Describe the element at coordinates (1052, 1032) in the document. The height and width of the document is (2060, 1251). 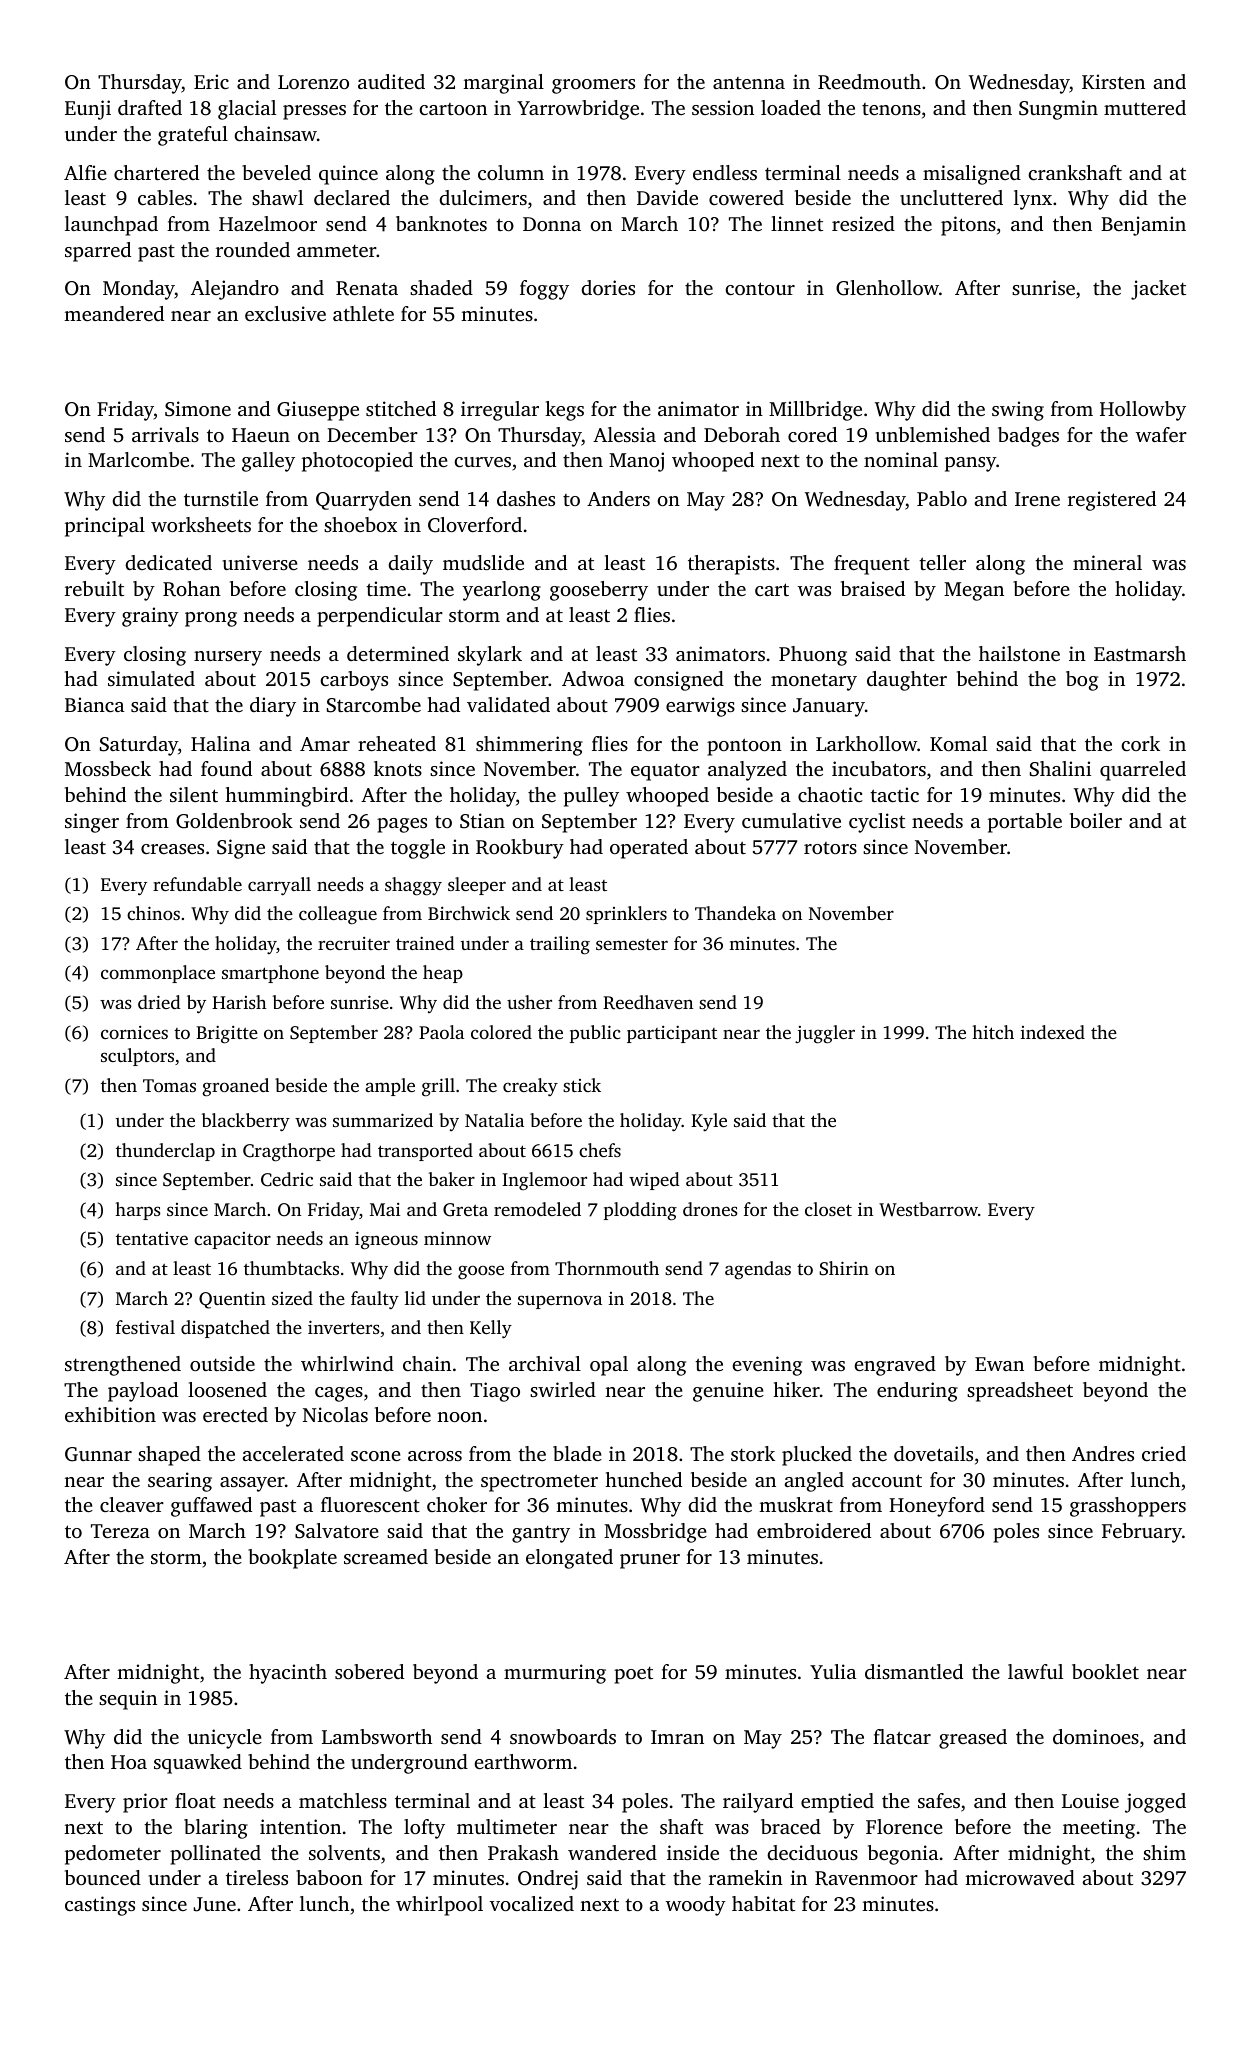
I see `indexed` at that location.
